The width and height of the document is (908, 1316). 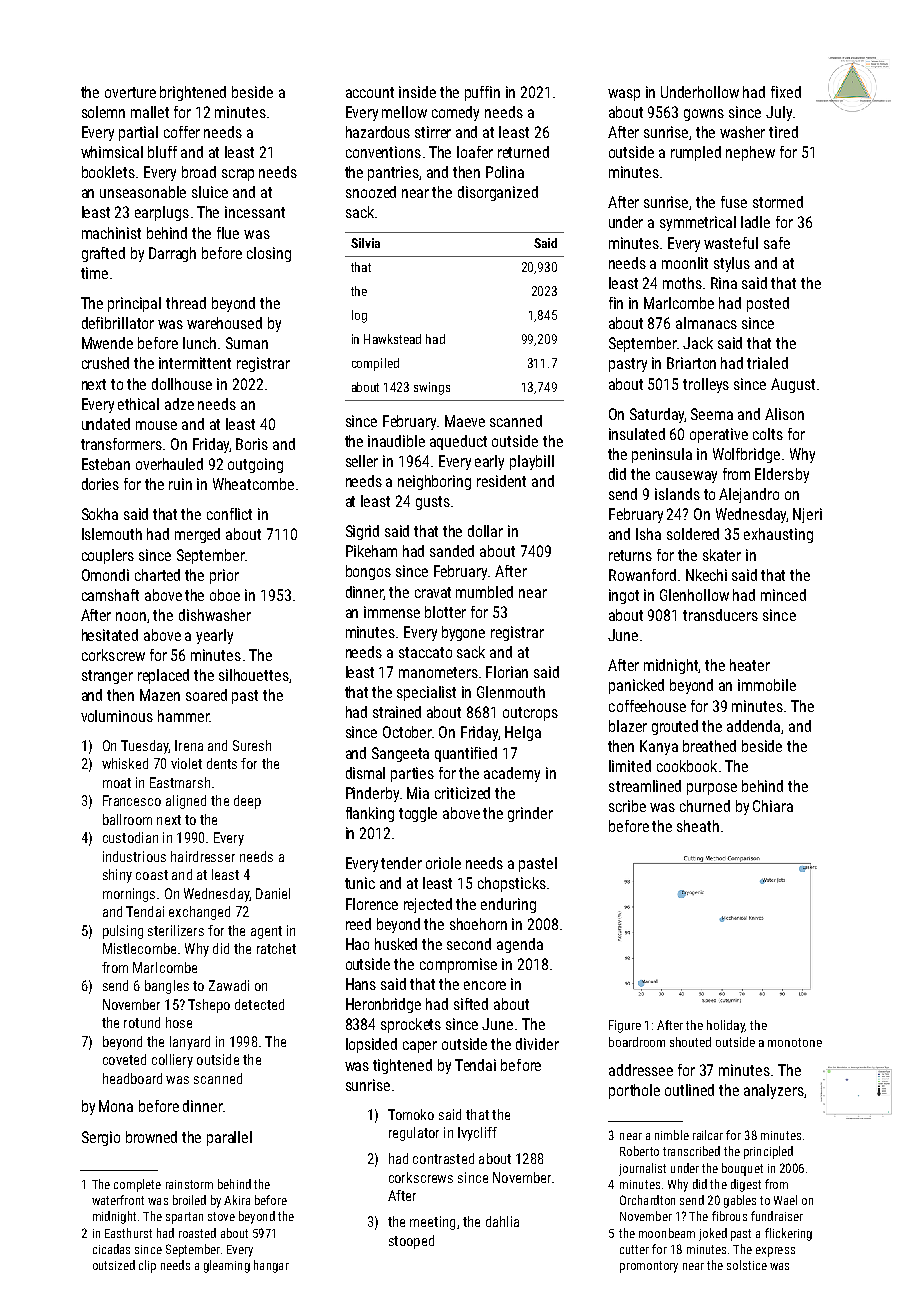 I want to click on Alison, so click(x=784, y=414).
